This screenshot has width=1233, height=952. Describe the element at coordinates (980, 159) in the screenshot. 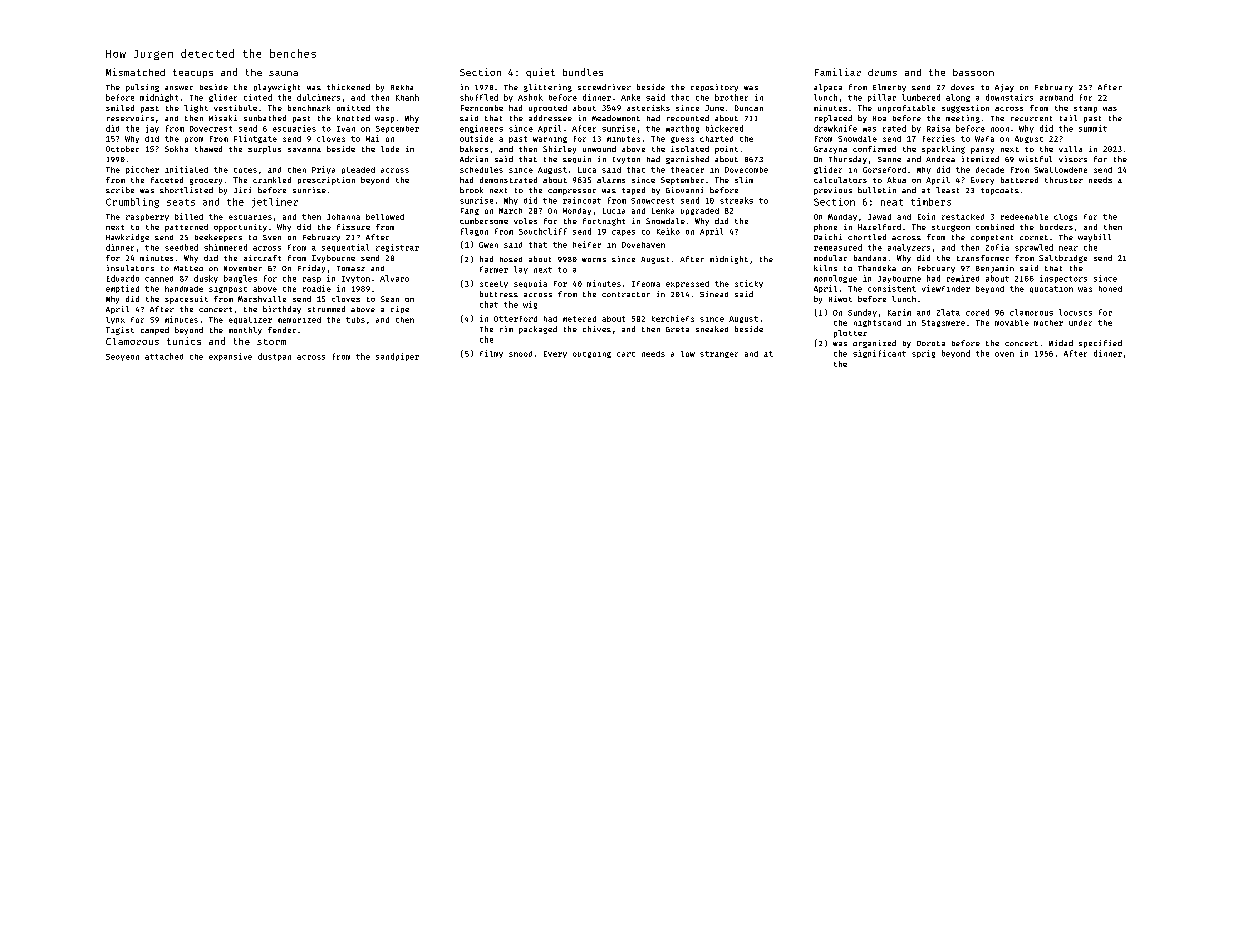

I see `itemized` at that location.
